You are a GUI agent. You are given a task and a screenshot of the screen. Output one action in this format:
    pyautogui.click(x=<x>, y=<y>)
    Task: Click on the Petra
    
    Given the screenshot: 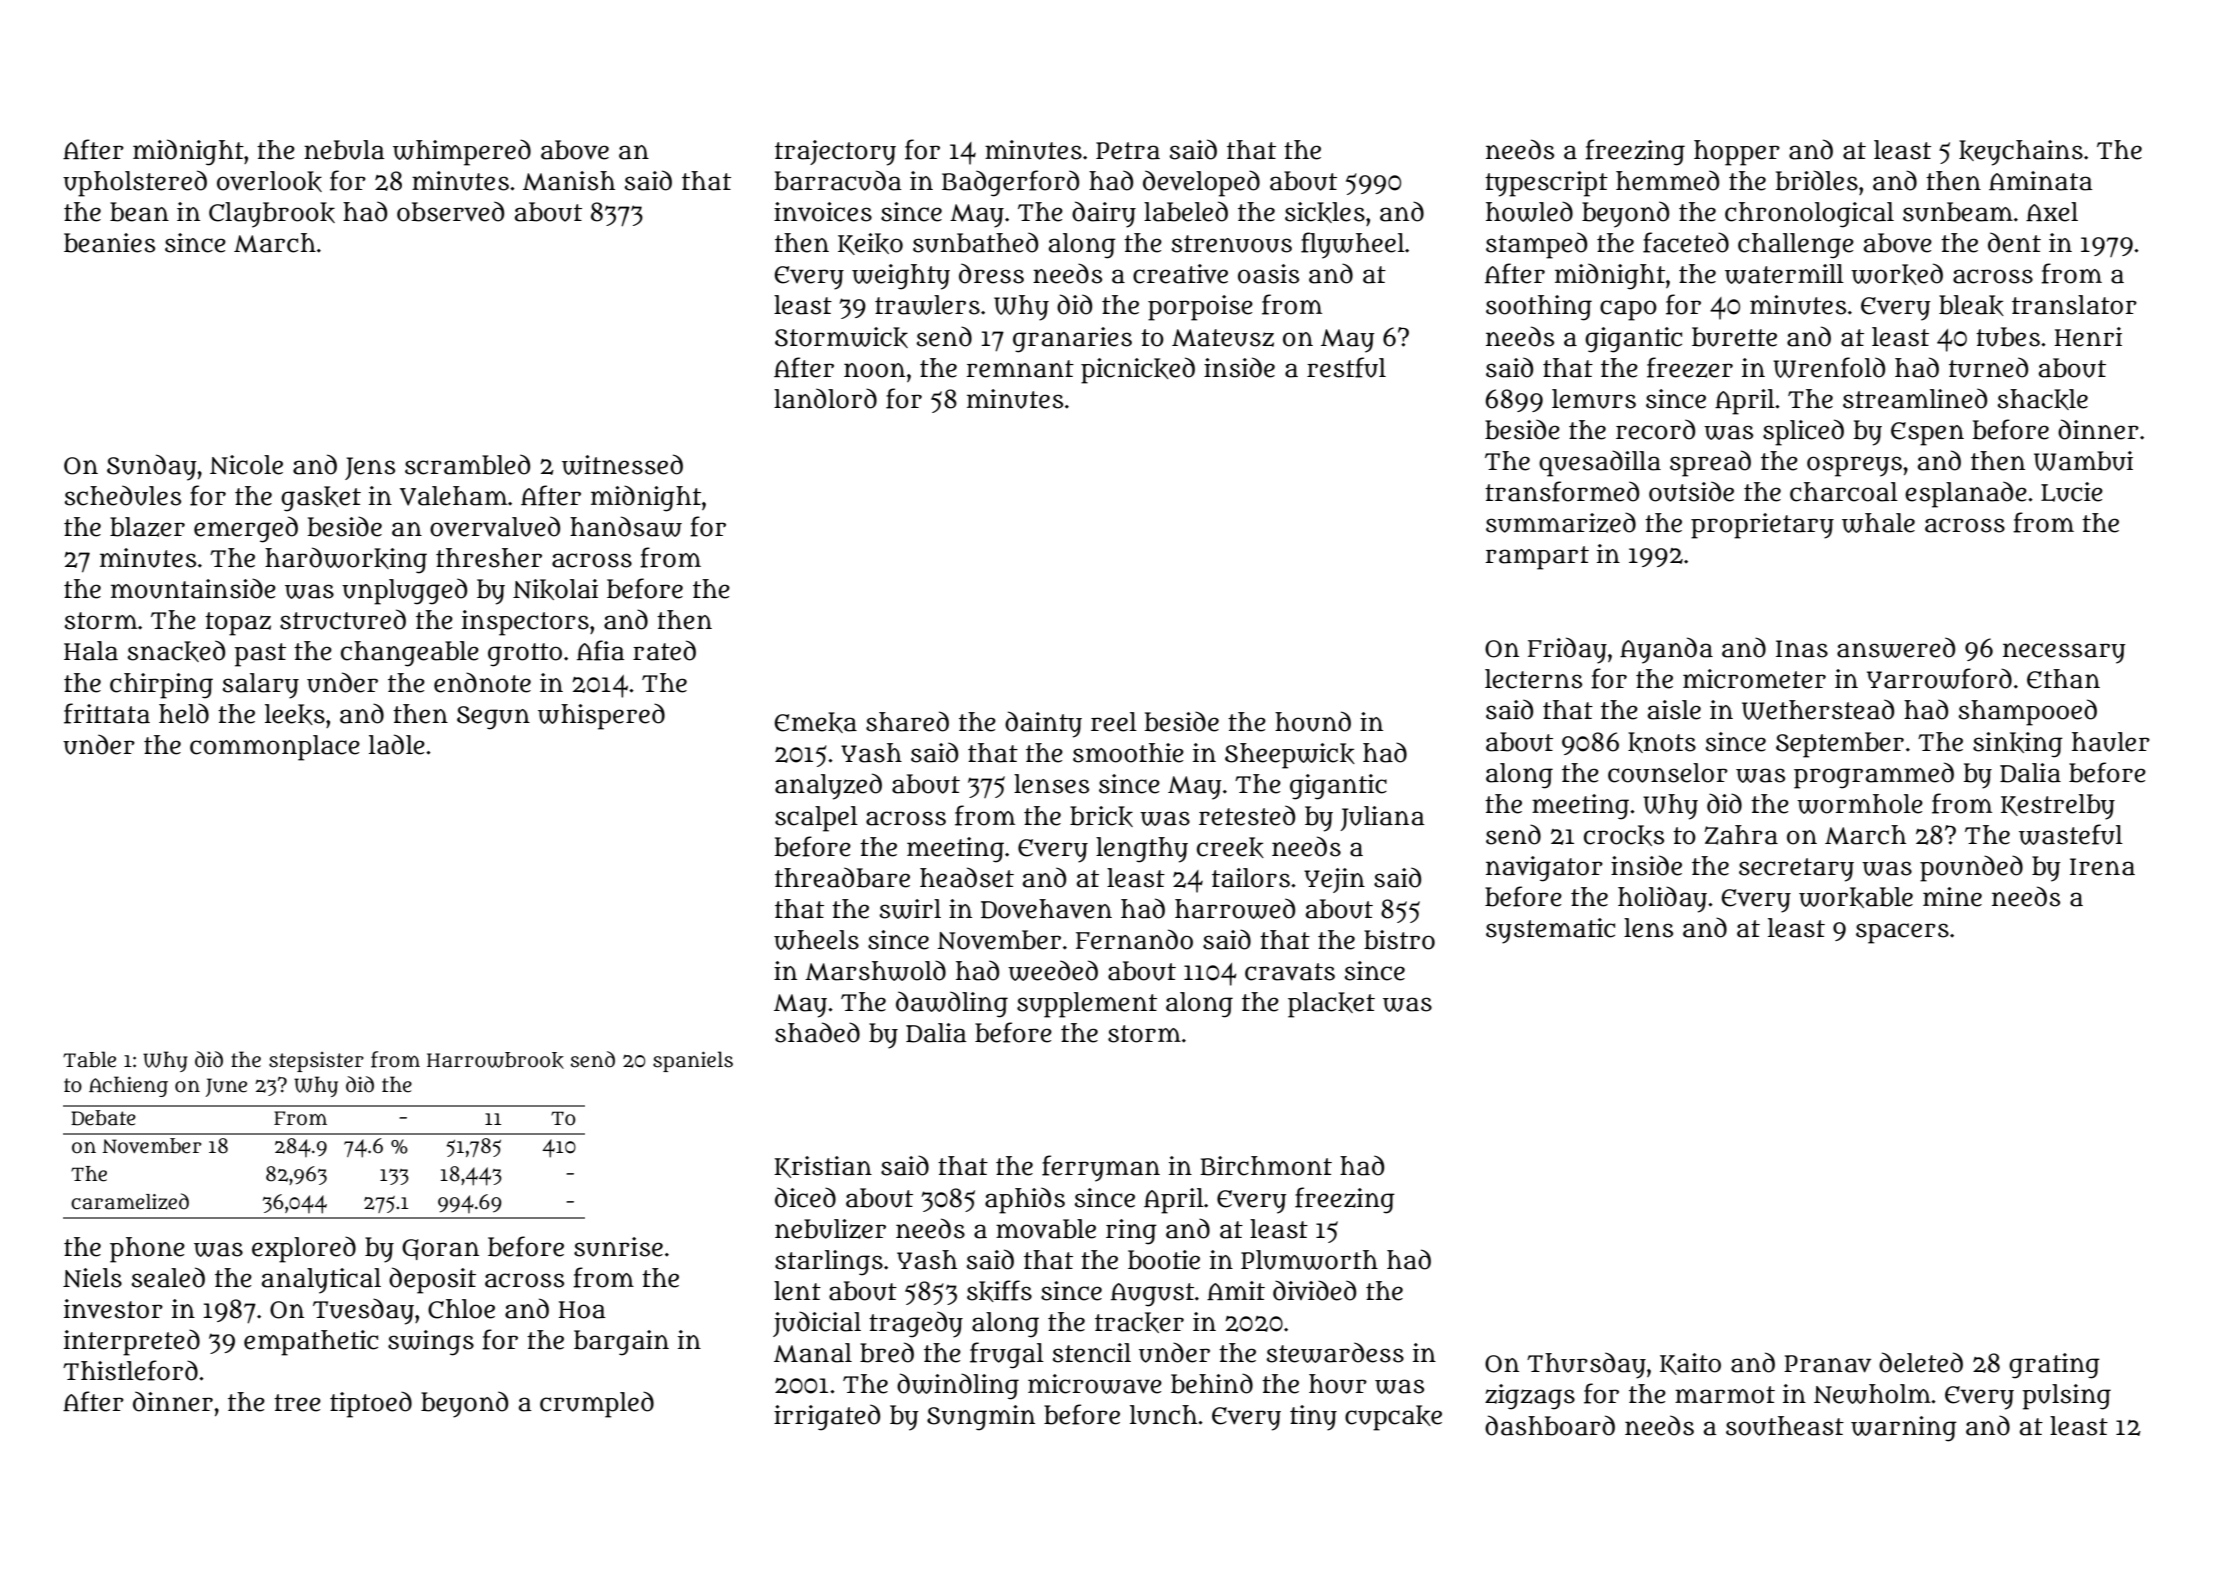 What is the action you would take?
    pyautogui.click(x=1128, y=151)
